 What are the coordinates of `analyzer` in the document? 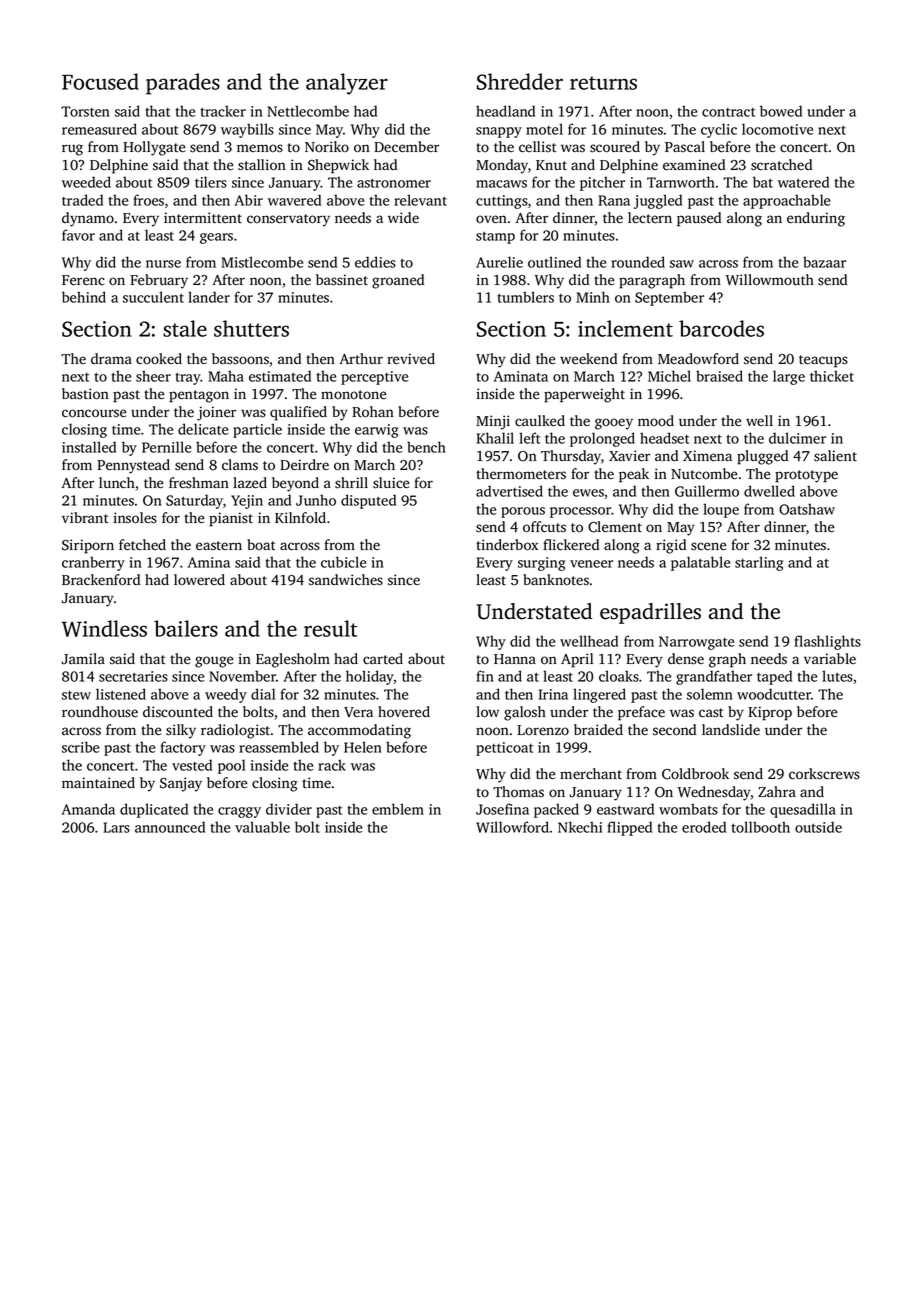 It's located at (347, 84).
